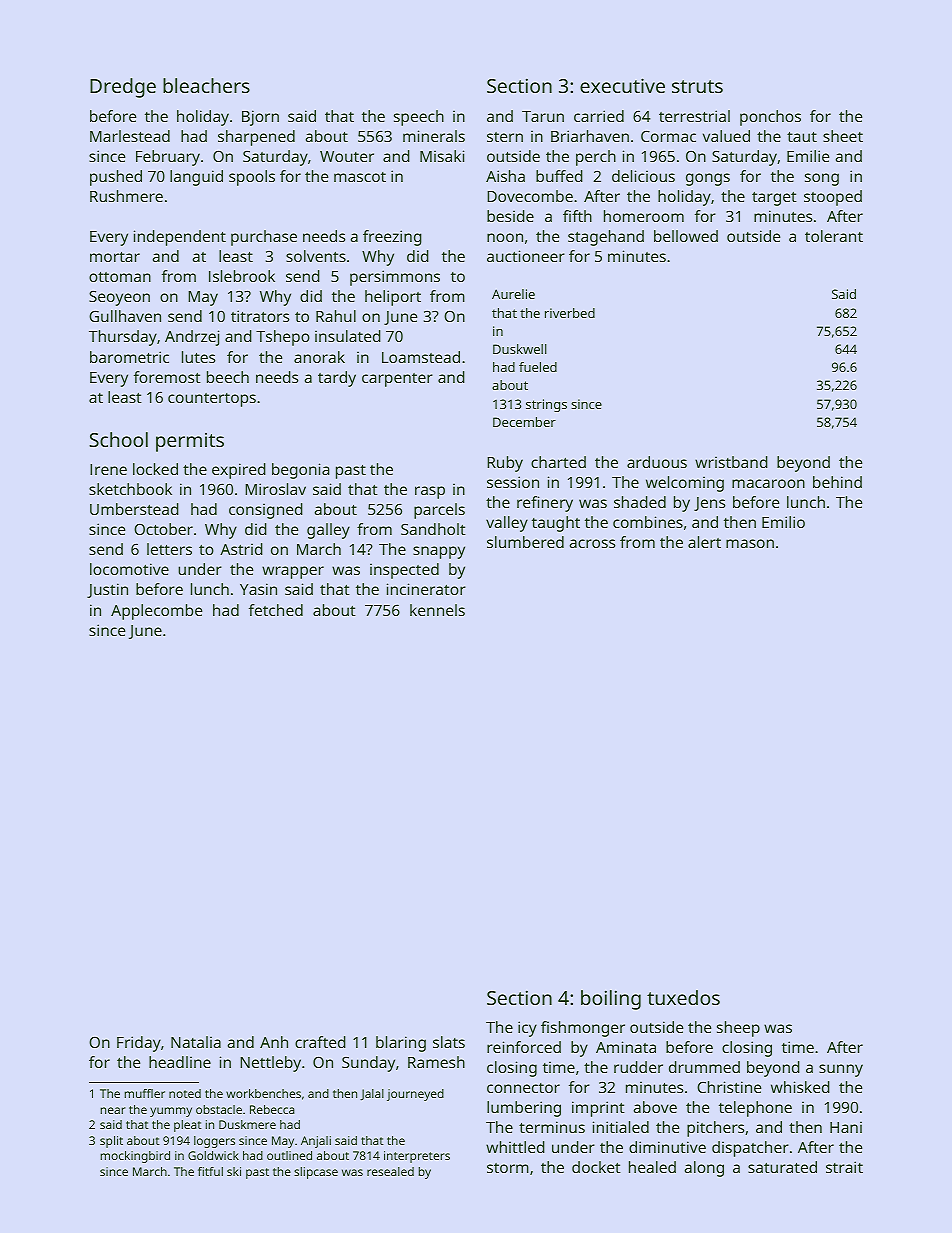  Describe the element at coordinates (834, 236) in the screenshot. I see `tolerant` at that location.
